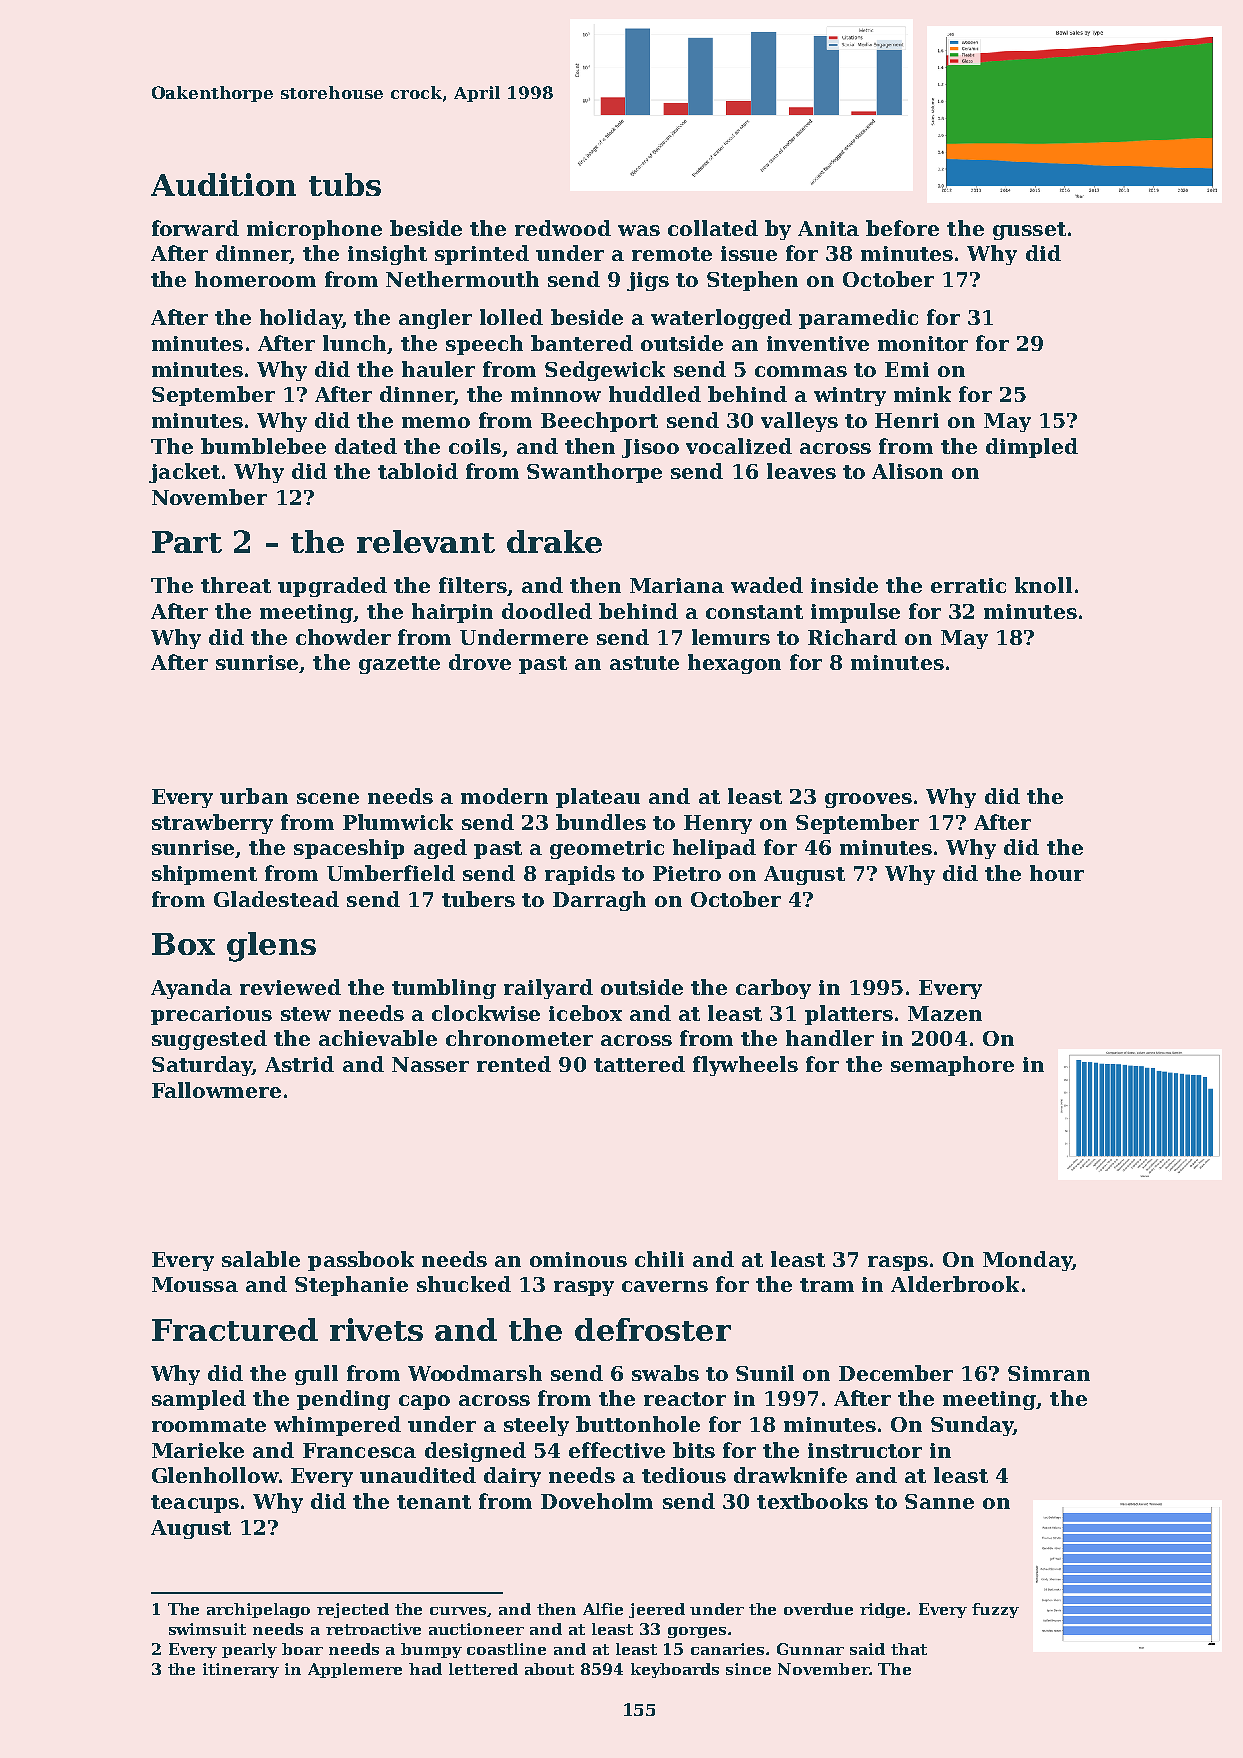 The image size is (1243, 1758). I want to click on huddled, so click(655, 394).
